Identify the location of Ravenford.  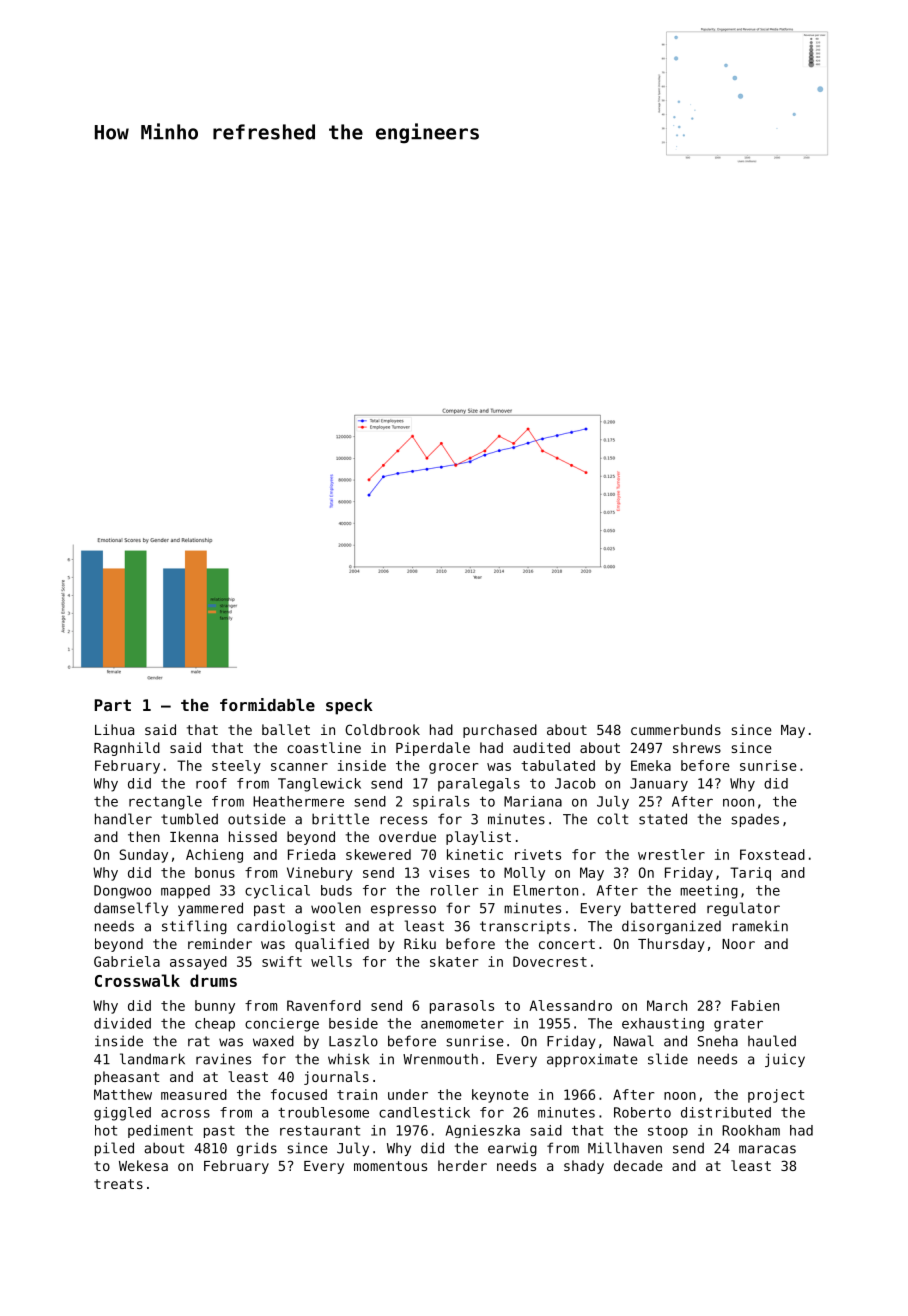
(324, 1005).
